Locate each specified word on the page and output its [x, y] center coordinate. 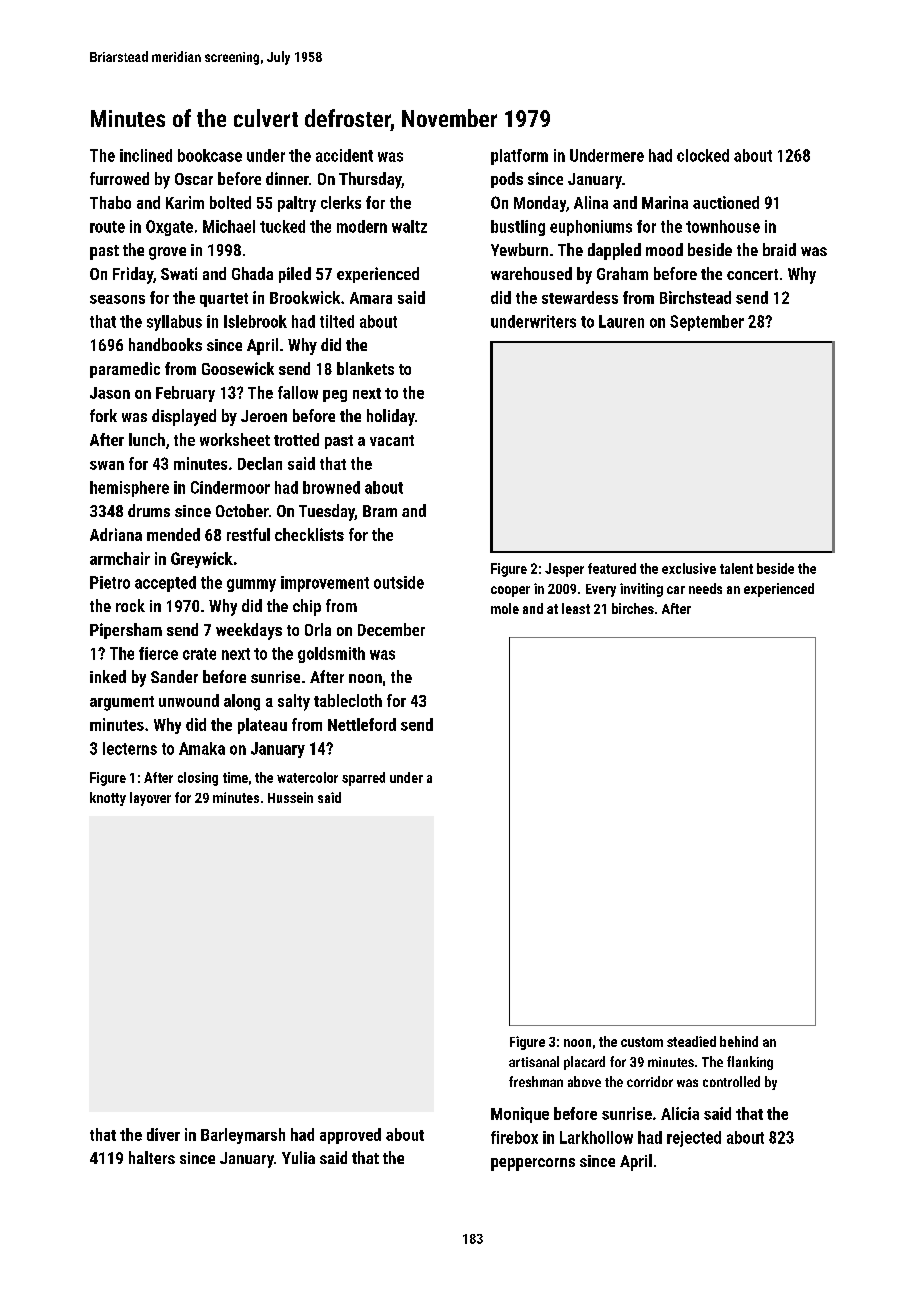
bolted [230, 202]
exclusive [689, 568]
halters [152, 1157]
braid [779, 249]
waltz [409, 226]
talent [736, 568]
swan [107, 465]
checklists [309, 534]
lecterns [130, 748]
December [391, 629]
